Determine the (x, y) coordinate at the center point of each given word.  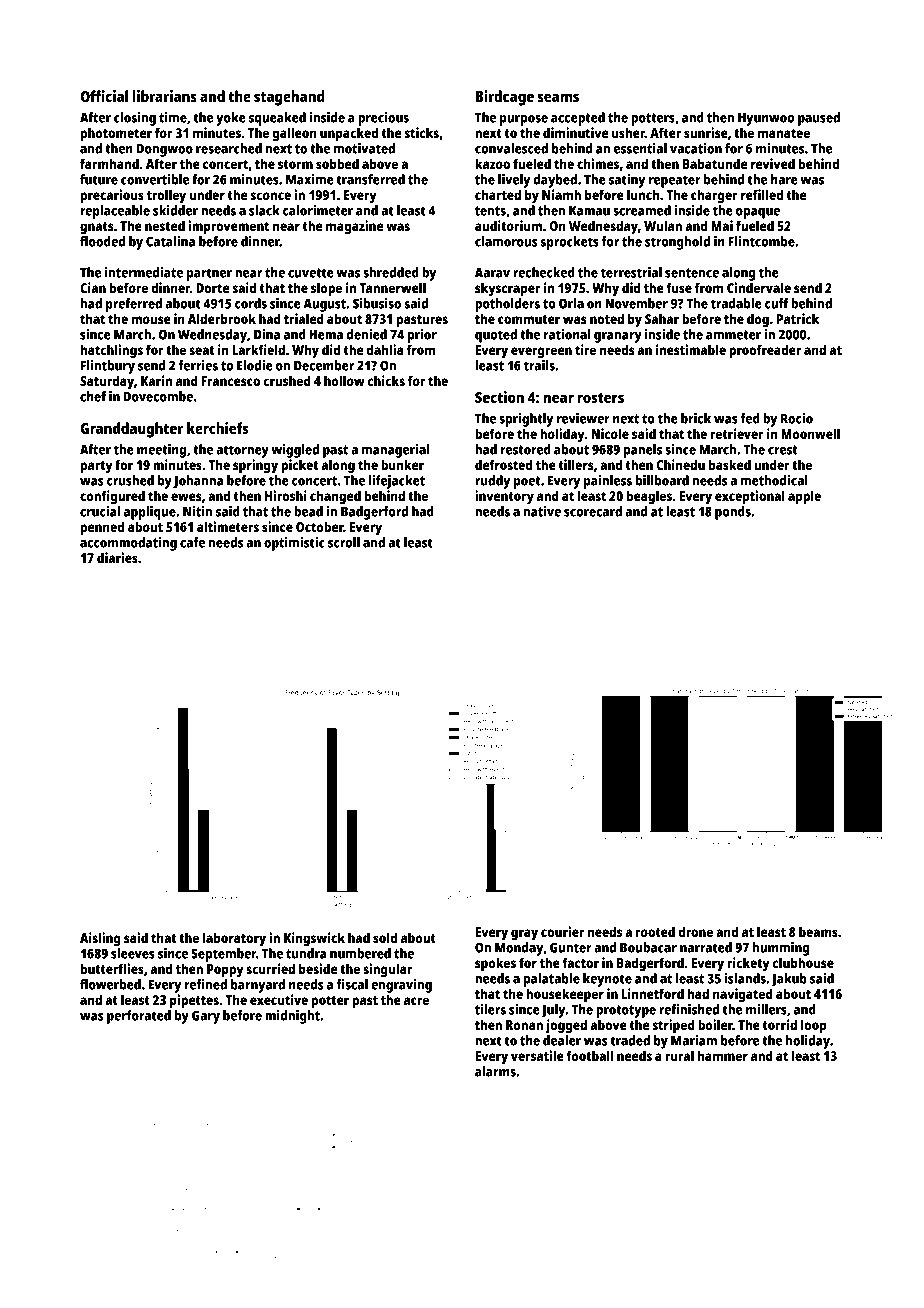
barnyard (258, 986)
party (96, 467)
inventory (504, 497)
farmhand (109, 163)
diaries (117, 557)
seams (558, 97)
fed (750, 418)
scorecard (593, 511)
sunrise (706, 132)
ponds (733, 513)
